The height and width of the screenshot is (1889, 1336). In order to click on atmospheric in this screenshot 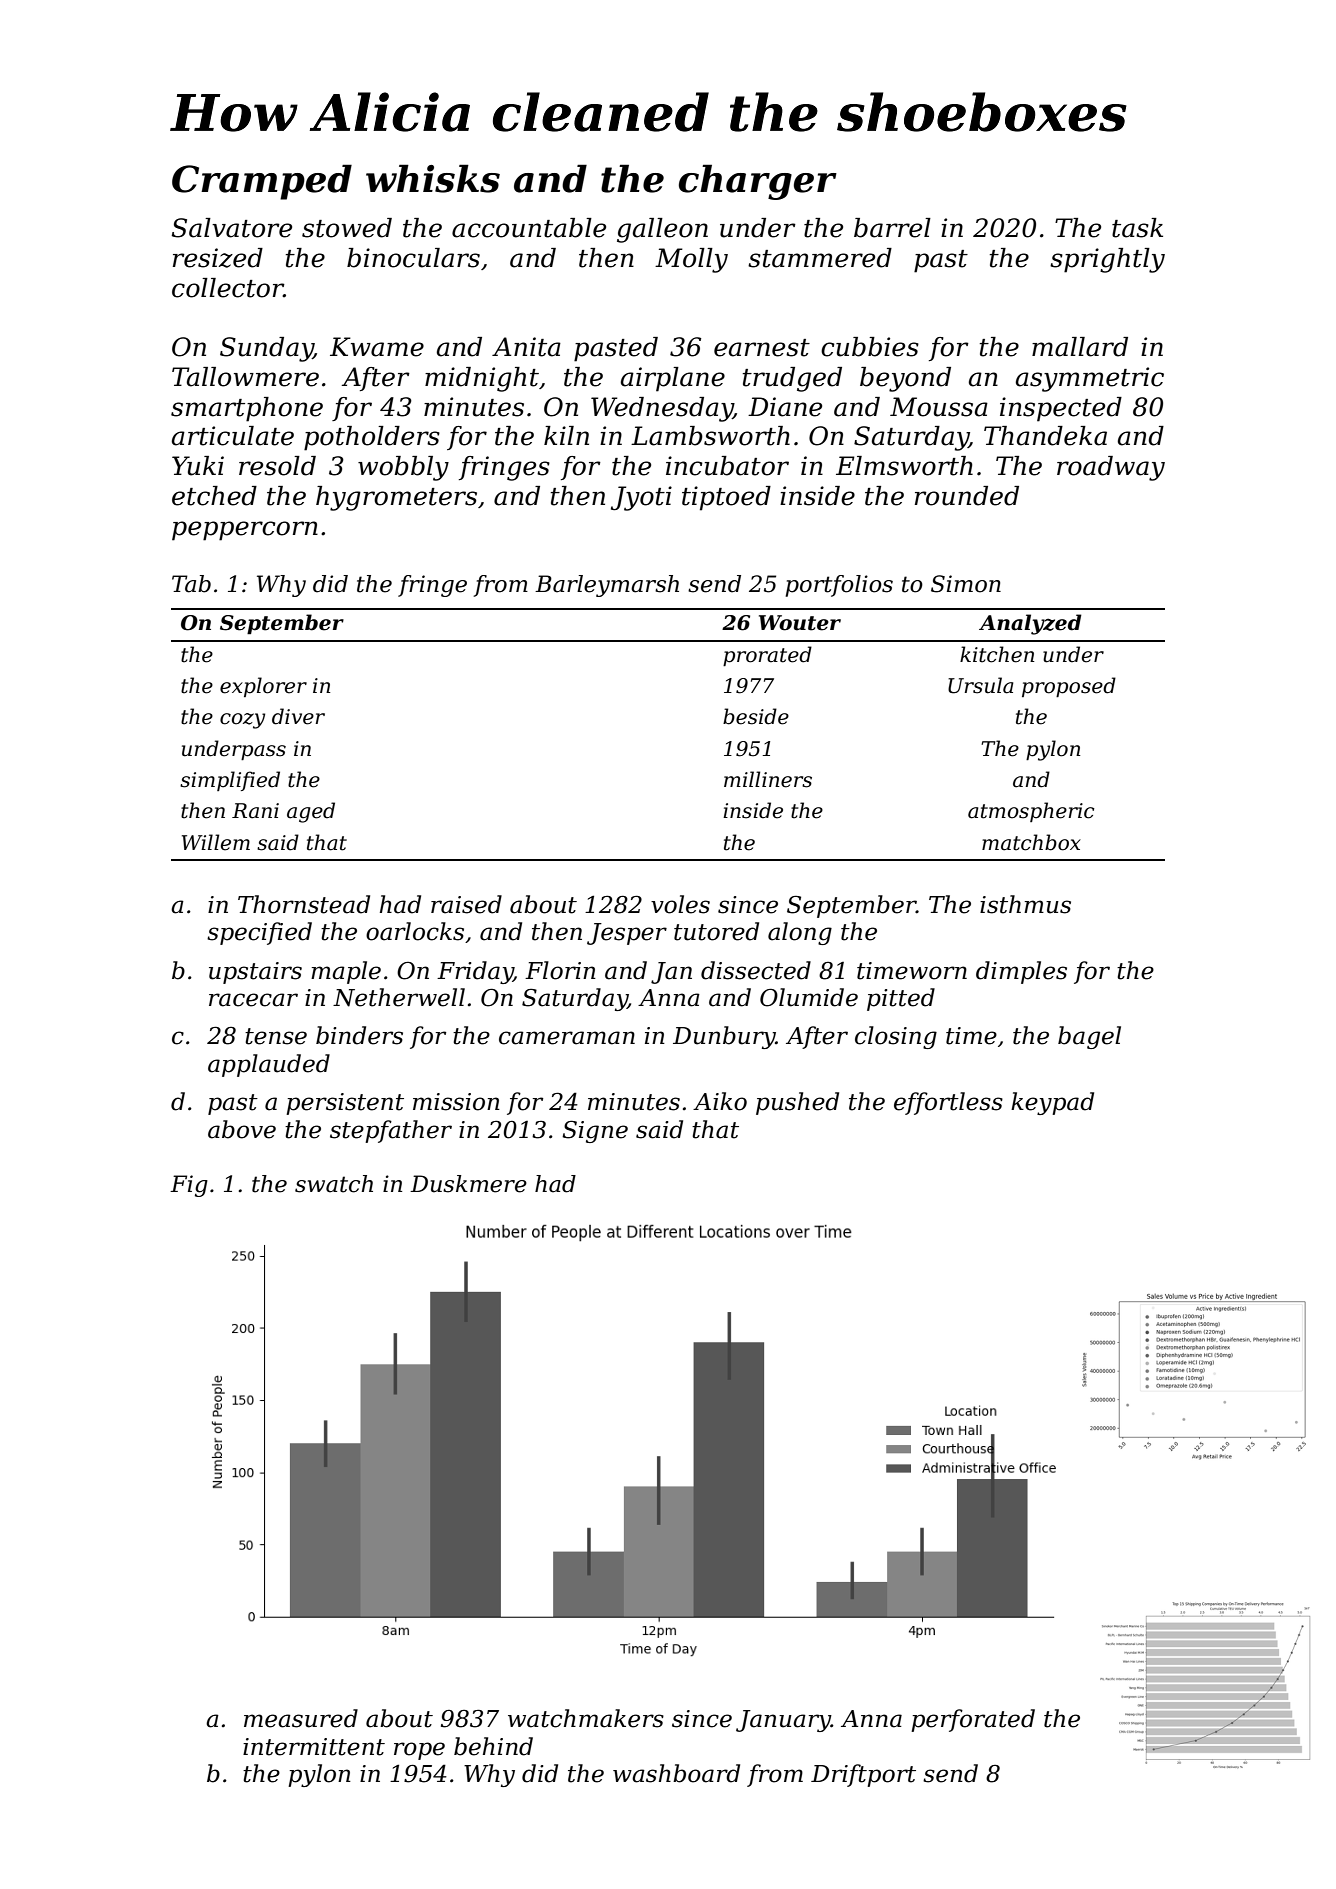, I will do `click(1031, 812)`.
